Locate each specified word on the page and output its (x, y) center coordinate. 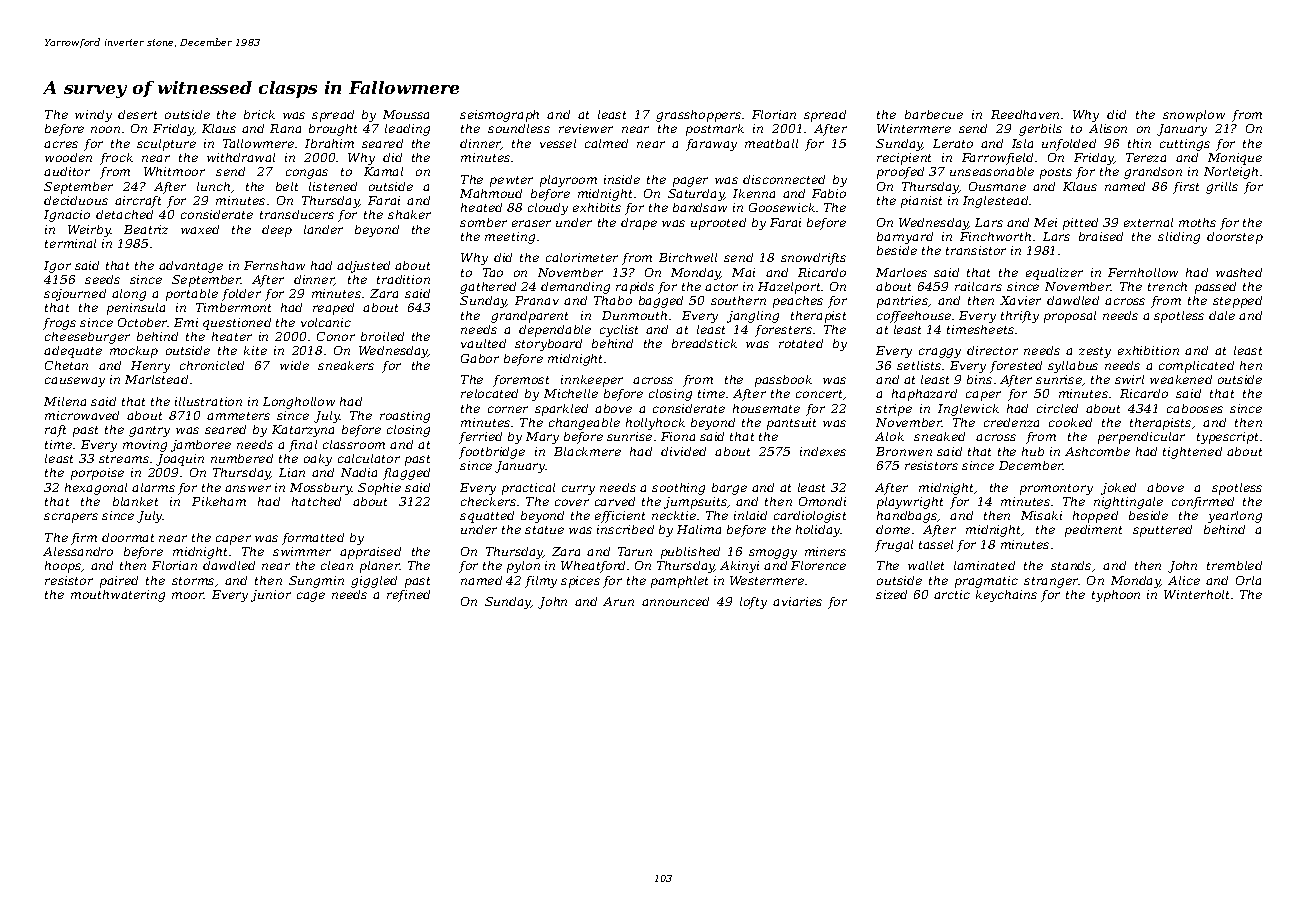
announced (675, 601)
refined (408, 596)
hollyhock (655, 424)
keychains (1006, 596)
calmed (606, 143)
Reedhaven (1025, 114)
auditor (67, 171)
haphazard (924, 395)
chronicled (212, 365)
